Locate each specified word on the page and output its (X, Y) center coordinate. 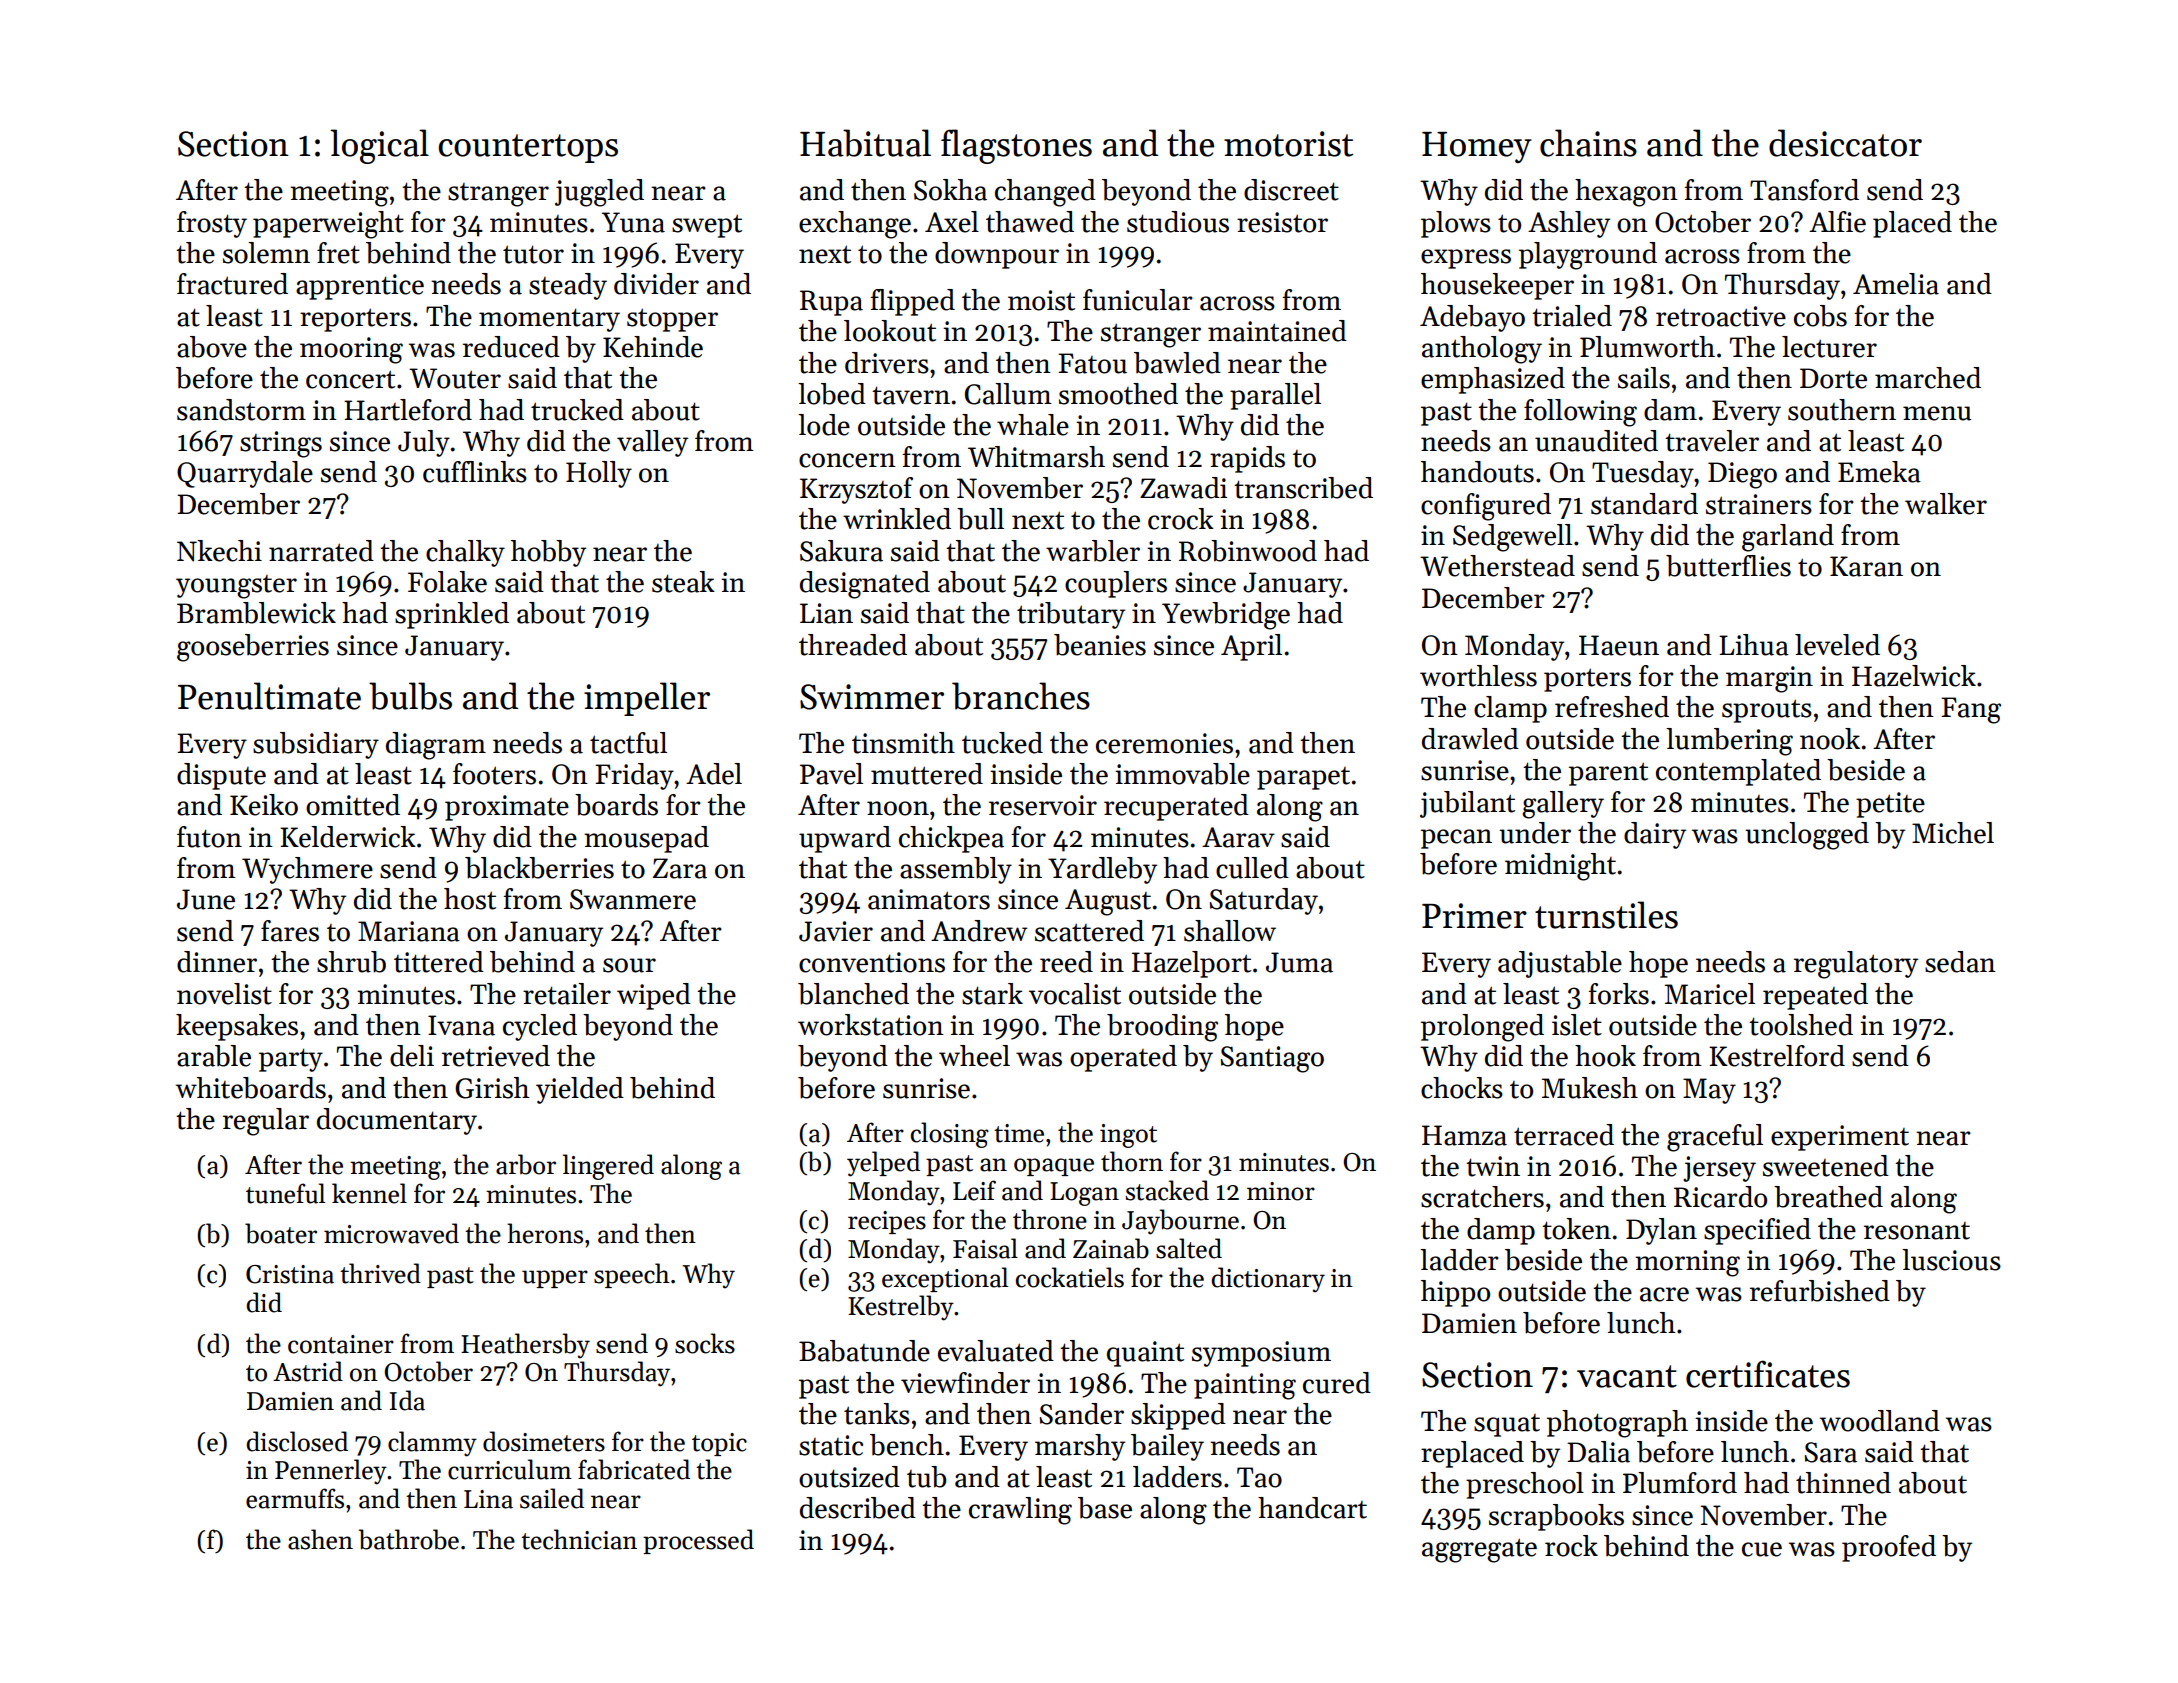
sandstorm (241, 410)
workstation (871, 1025)
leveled (1837, 645)
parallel (1275, 396)
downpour (997, 255)
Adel (714, 774)
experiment (1840, 1138)
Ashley (1569, 224)
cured (1337, 1383)
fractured (232, 284)
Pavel (831, 774)
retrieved (496, 1056)
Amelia (1896, 284)
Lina (488, 1499)
